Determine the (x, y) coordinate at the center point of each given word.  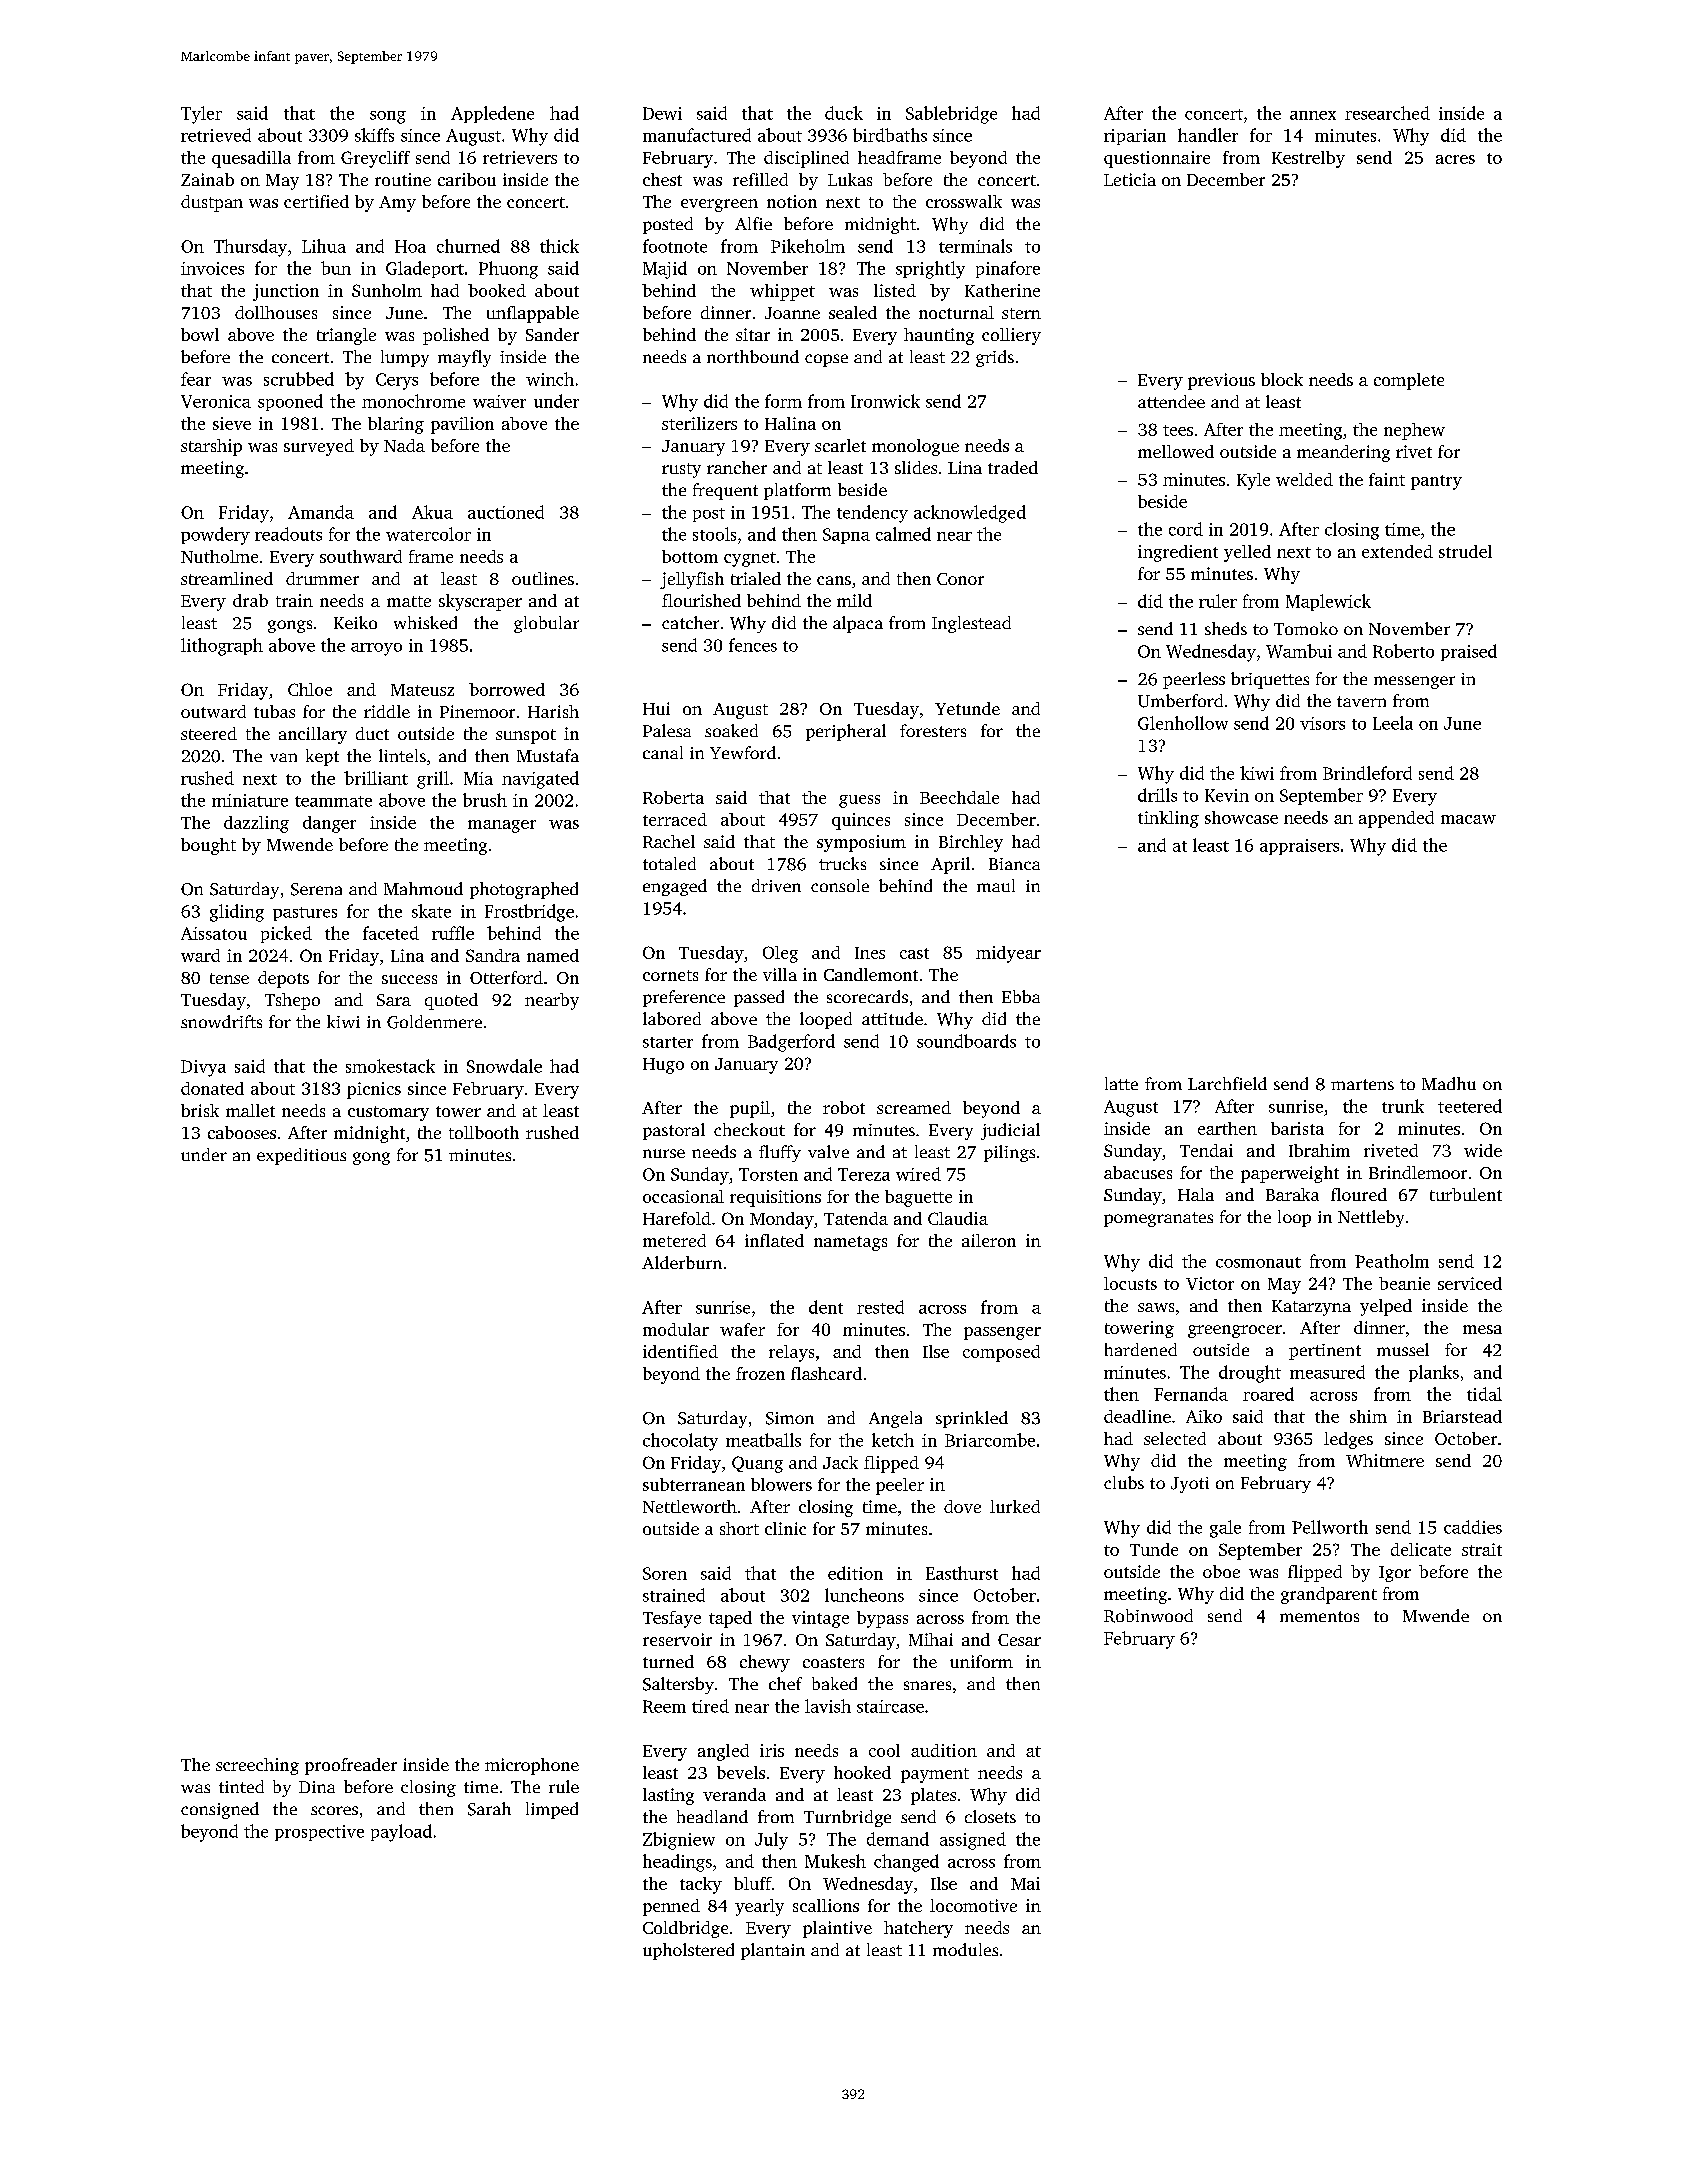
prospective (319, 1833)
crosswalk (964, 201)
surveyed (319, 447)
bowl (200, 334)
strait (1482, 1549)
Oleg (780, 954)
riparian (1135, 137)
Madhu (1449, 1083)
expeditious (301, 1156)
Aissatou (214, 933)
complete (1409, 381)
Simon (790, 1418)
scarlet (840, 445)
